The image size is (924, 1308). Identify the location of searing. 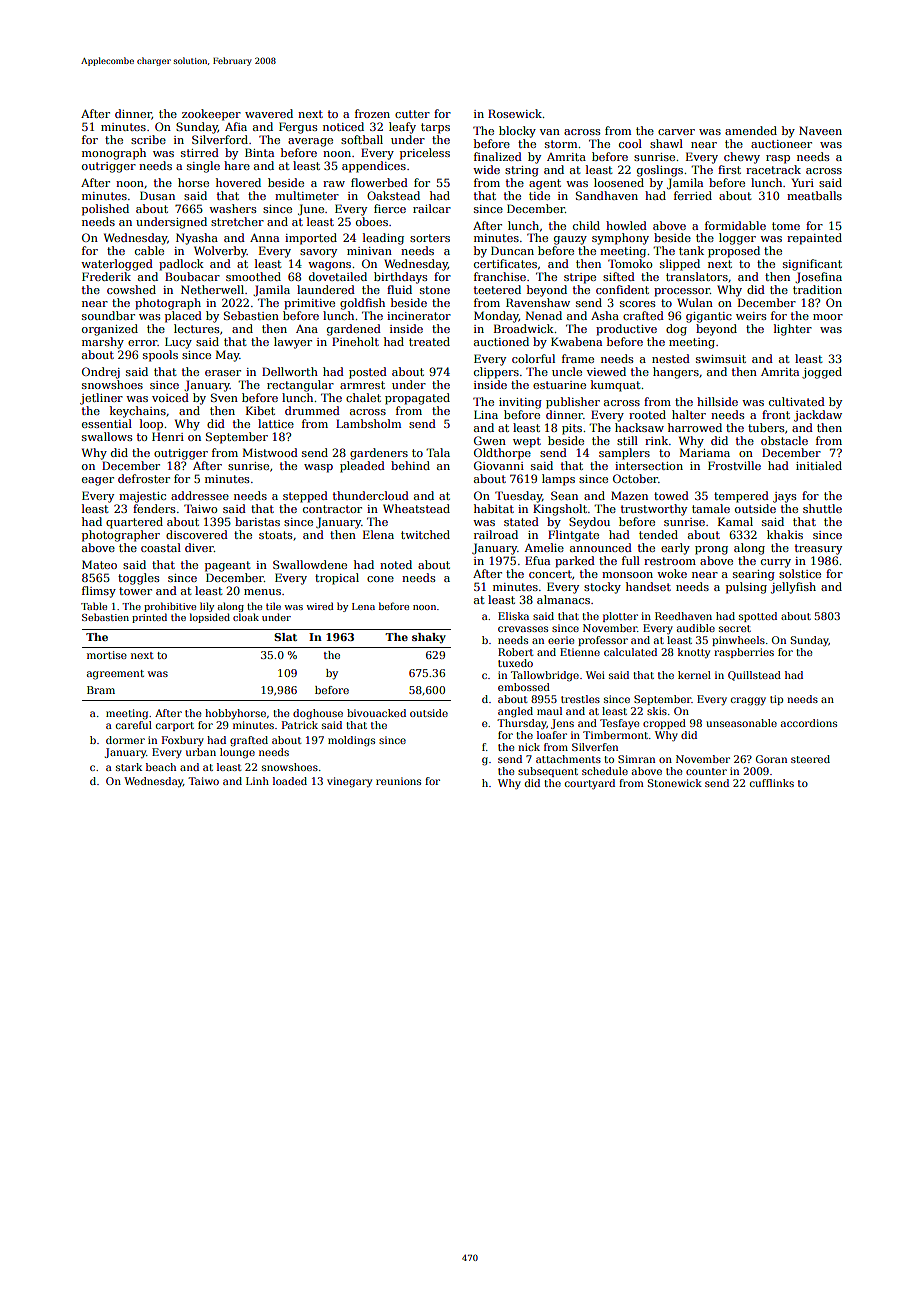
(754, 575).
